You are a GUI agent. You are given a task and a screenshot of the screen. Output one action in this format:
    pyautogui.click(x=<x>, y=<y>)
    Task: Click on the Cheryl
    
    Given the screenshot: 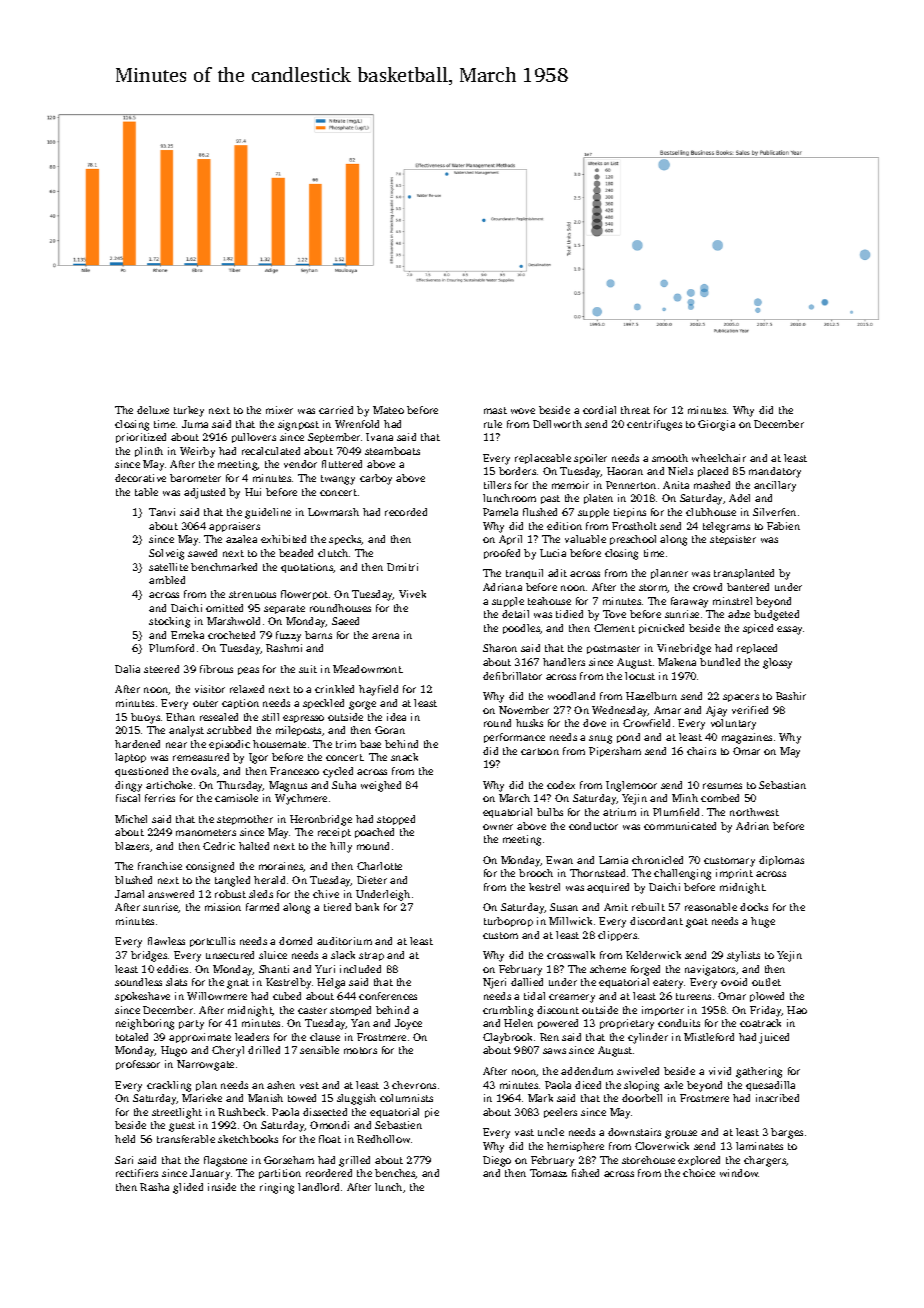 What is the action you would take?
    pyautogui.click(x=228, y=1051)
